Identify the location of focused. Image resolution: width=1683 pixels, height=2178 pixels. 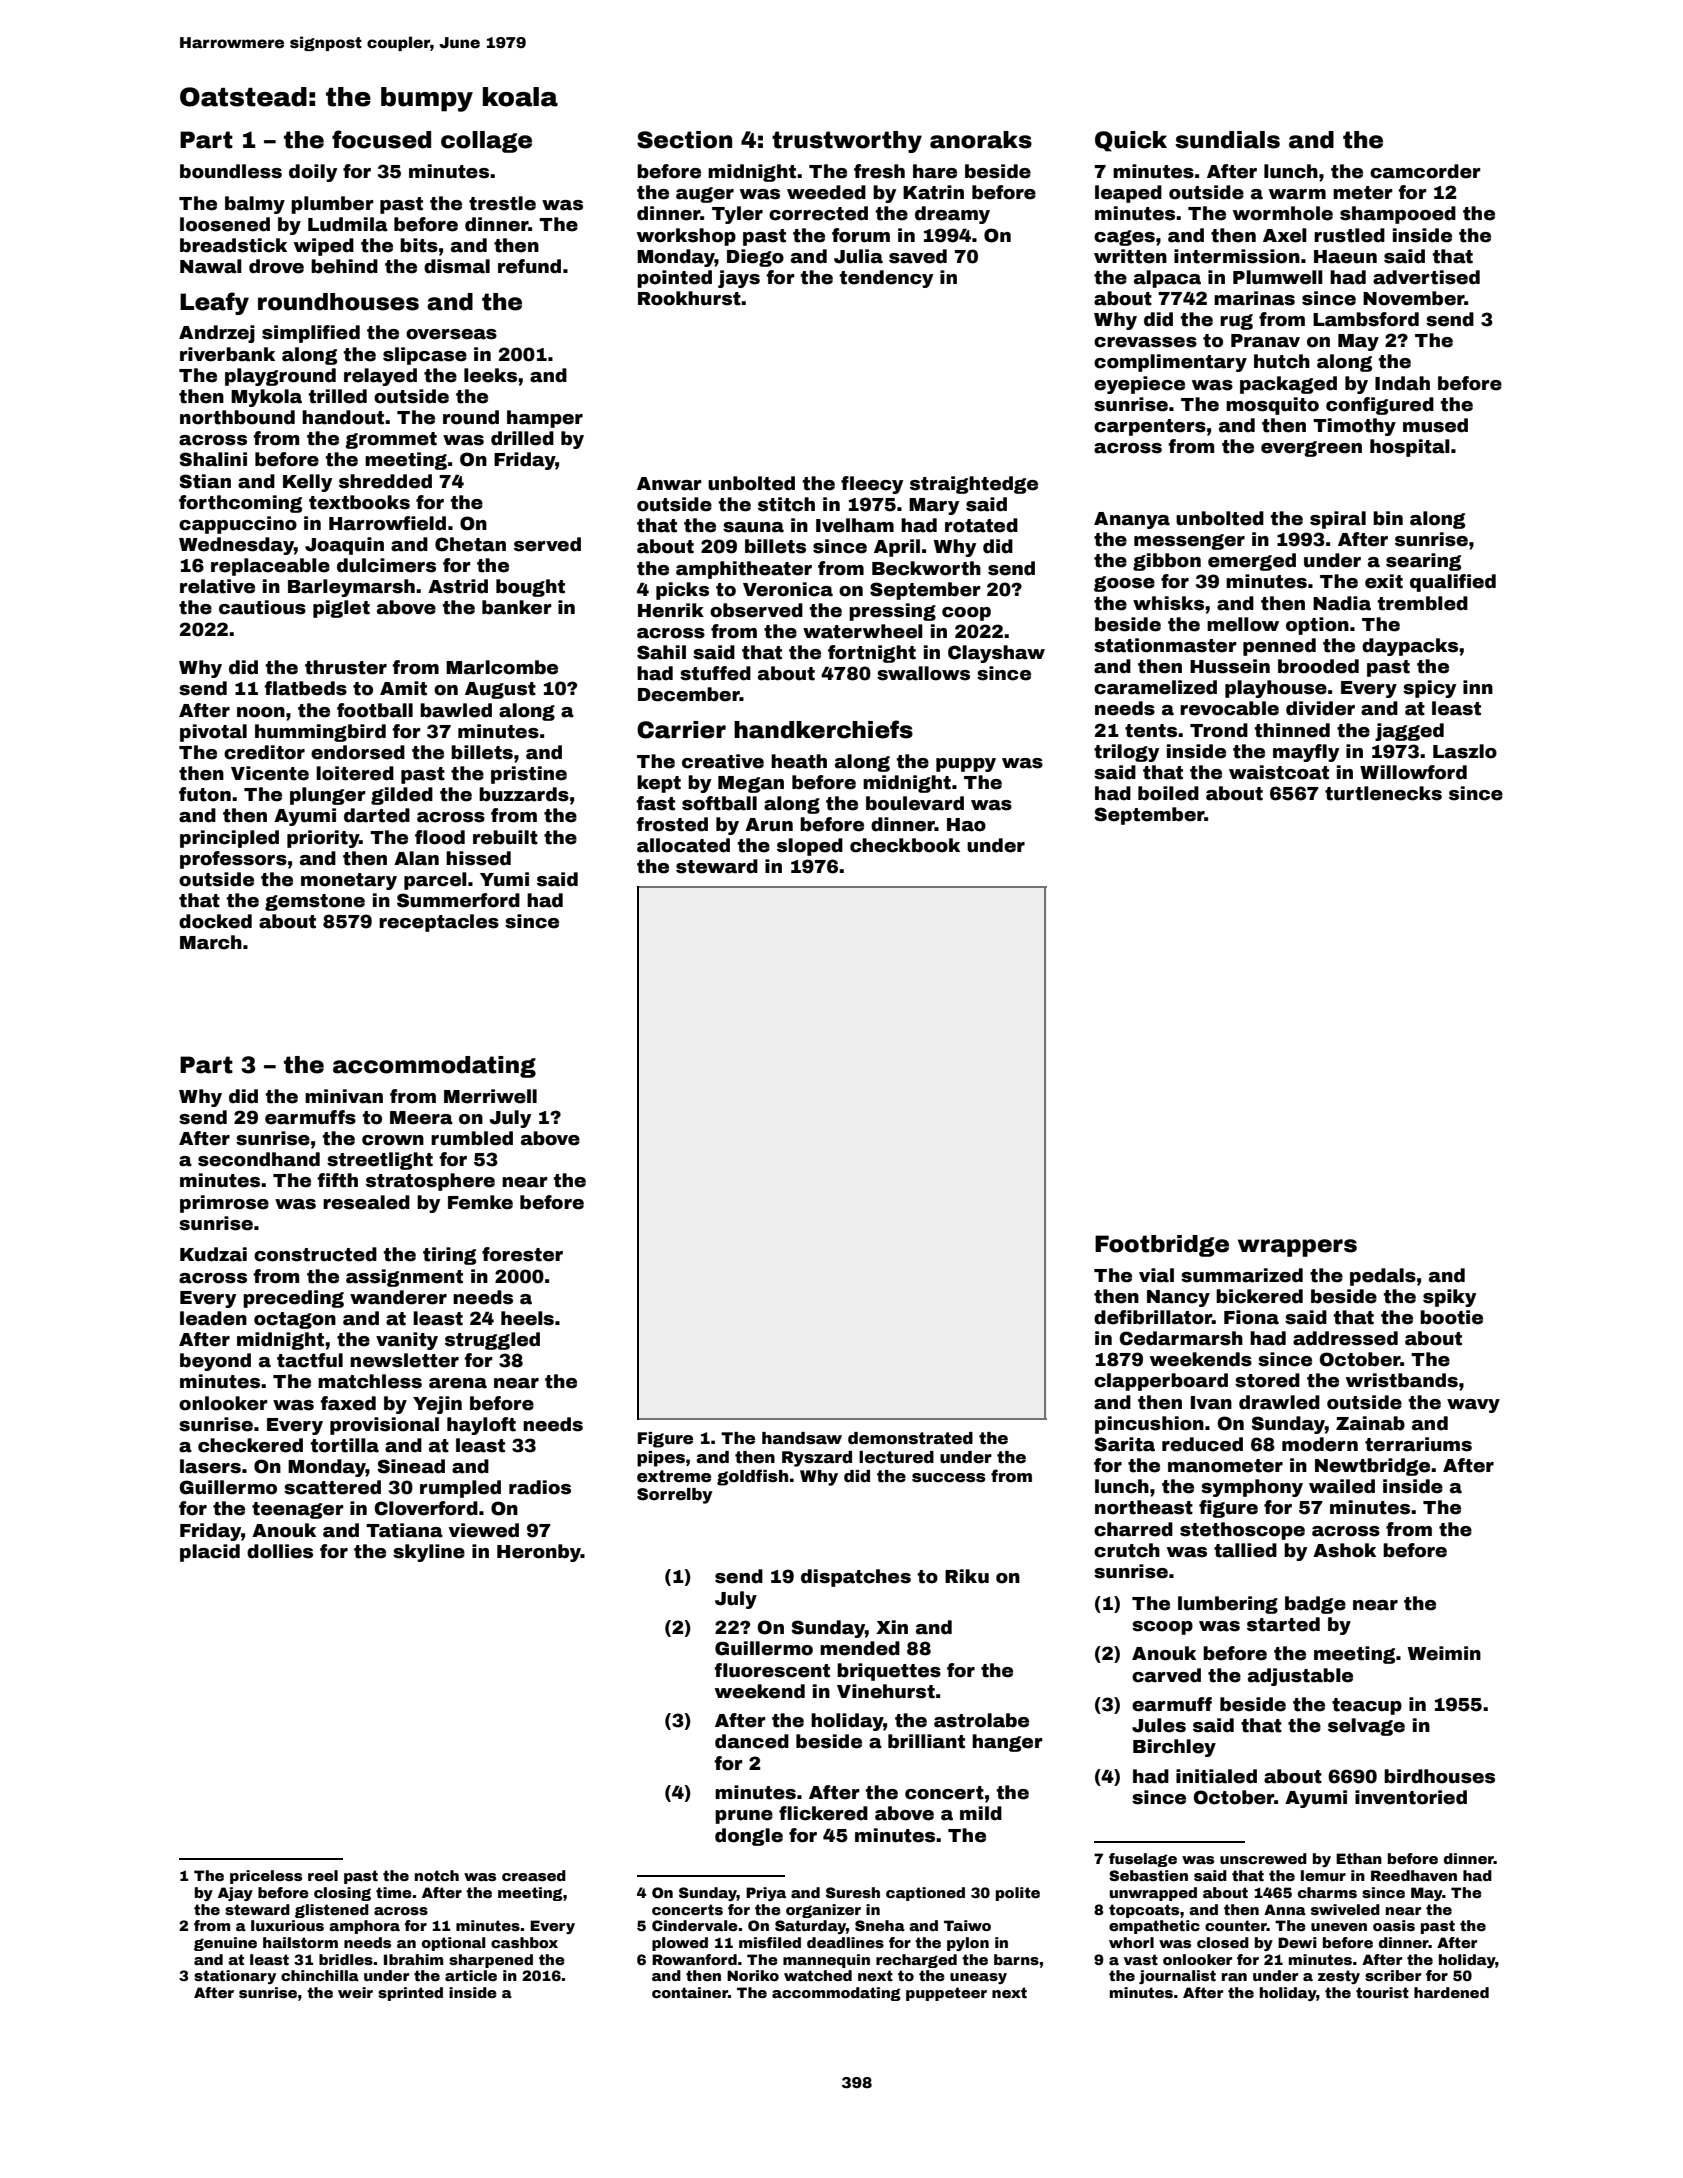
(381, 139).
